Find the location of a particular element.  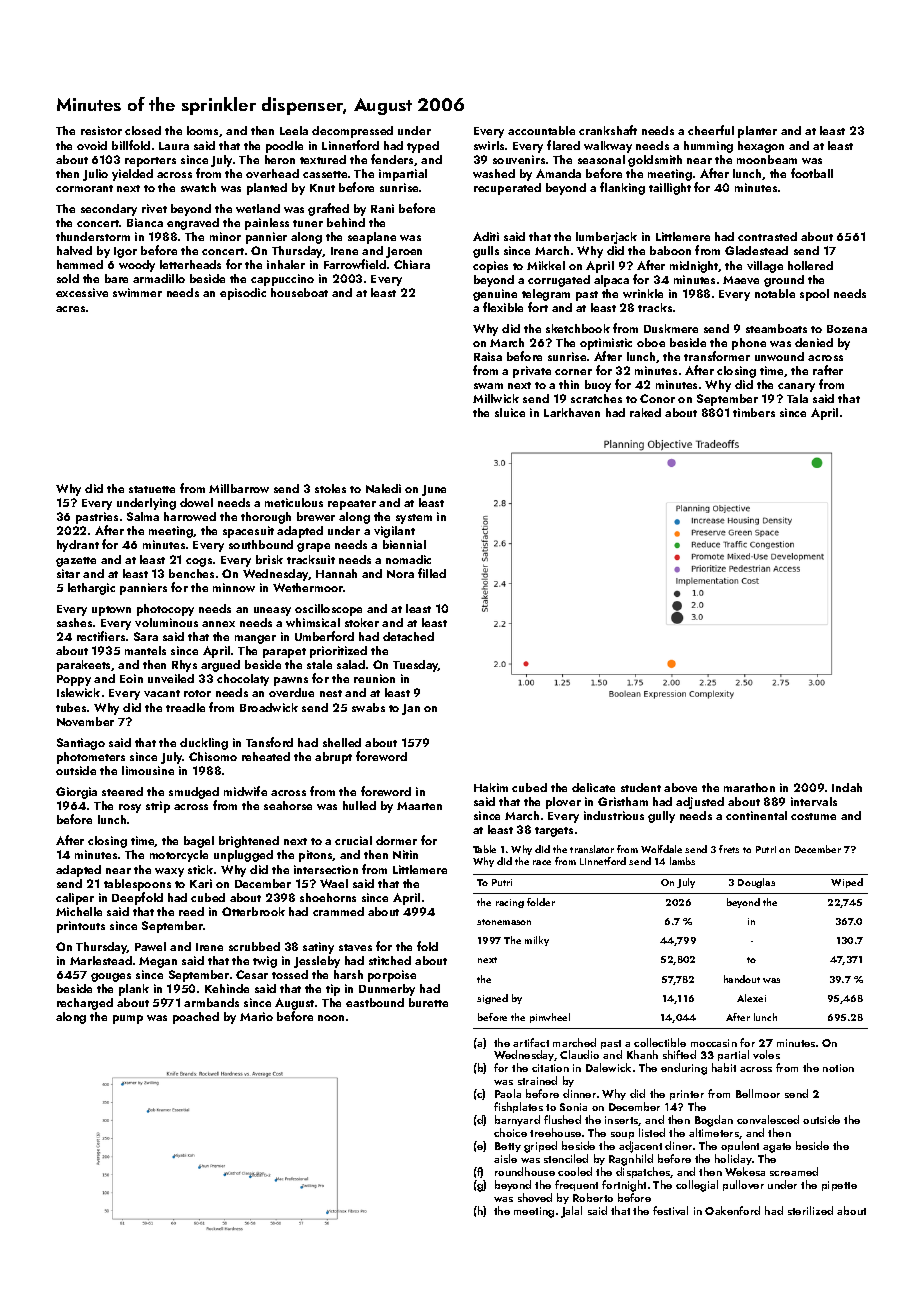

decompressed is located at coordinates (352, 132).
